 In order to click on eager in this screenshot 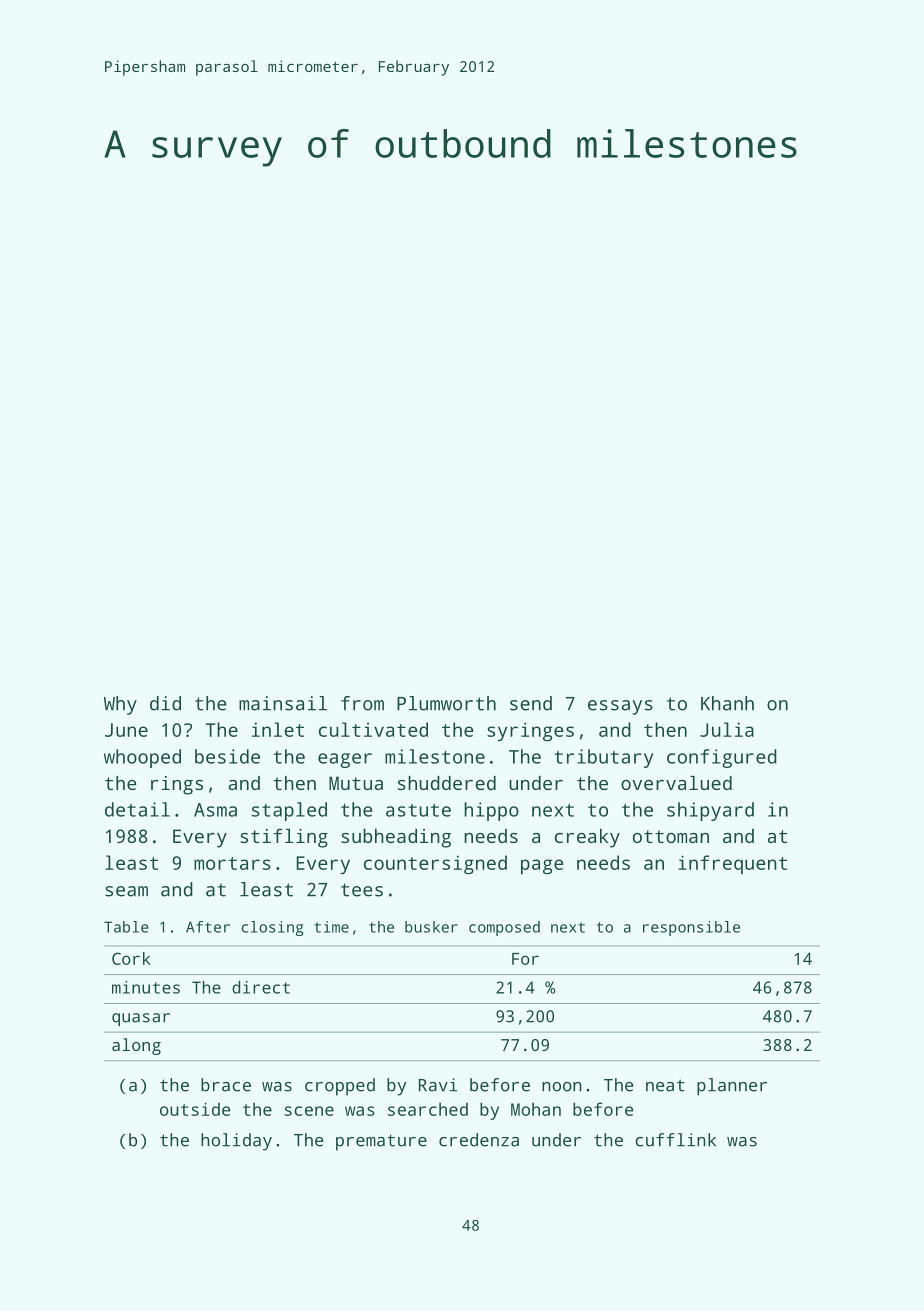, I will do `click(345, 760)`.
